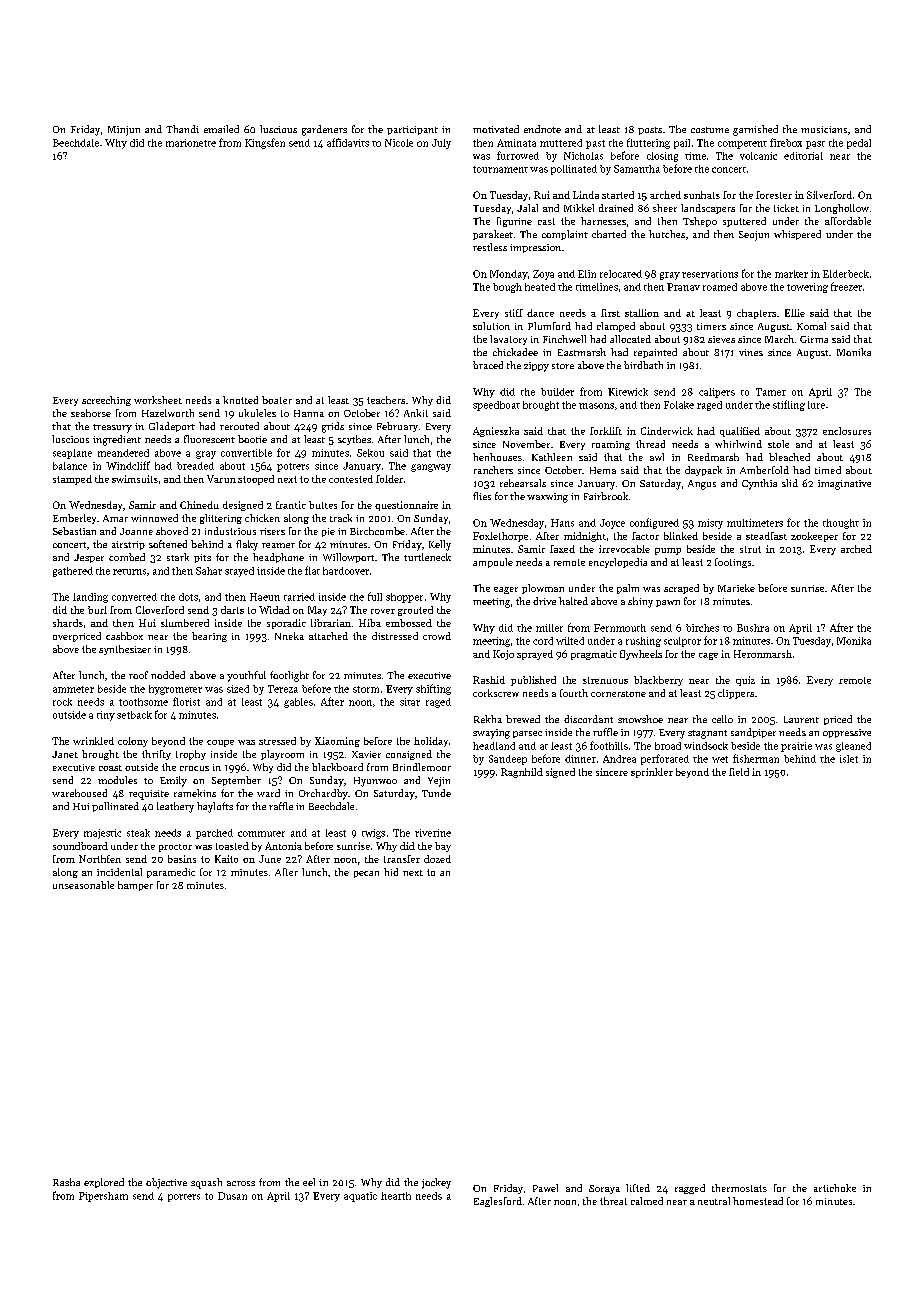  Describe the element at coordinates (606, 496) in the screenshot. I see `Fairbrook` at that location.
